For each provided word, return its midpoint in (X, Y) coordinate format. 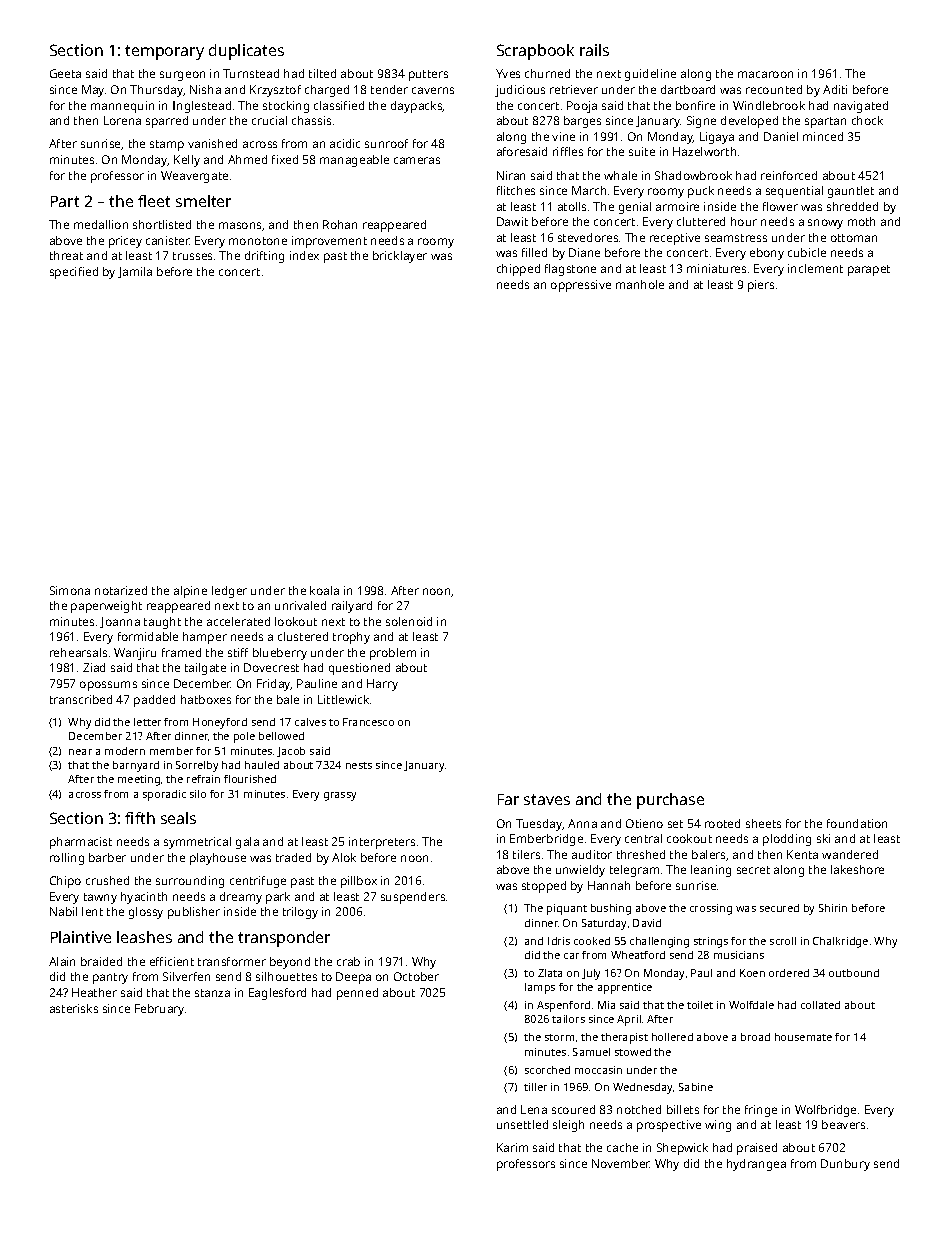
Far (508, 799)
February (159, 1010)
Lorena (122, 120)
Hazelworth (704, 151)
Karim (512, 1147)
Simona (70, 590)
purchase (670, 801)
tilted (322, 73)
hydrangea (756, 1165)
